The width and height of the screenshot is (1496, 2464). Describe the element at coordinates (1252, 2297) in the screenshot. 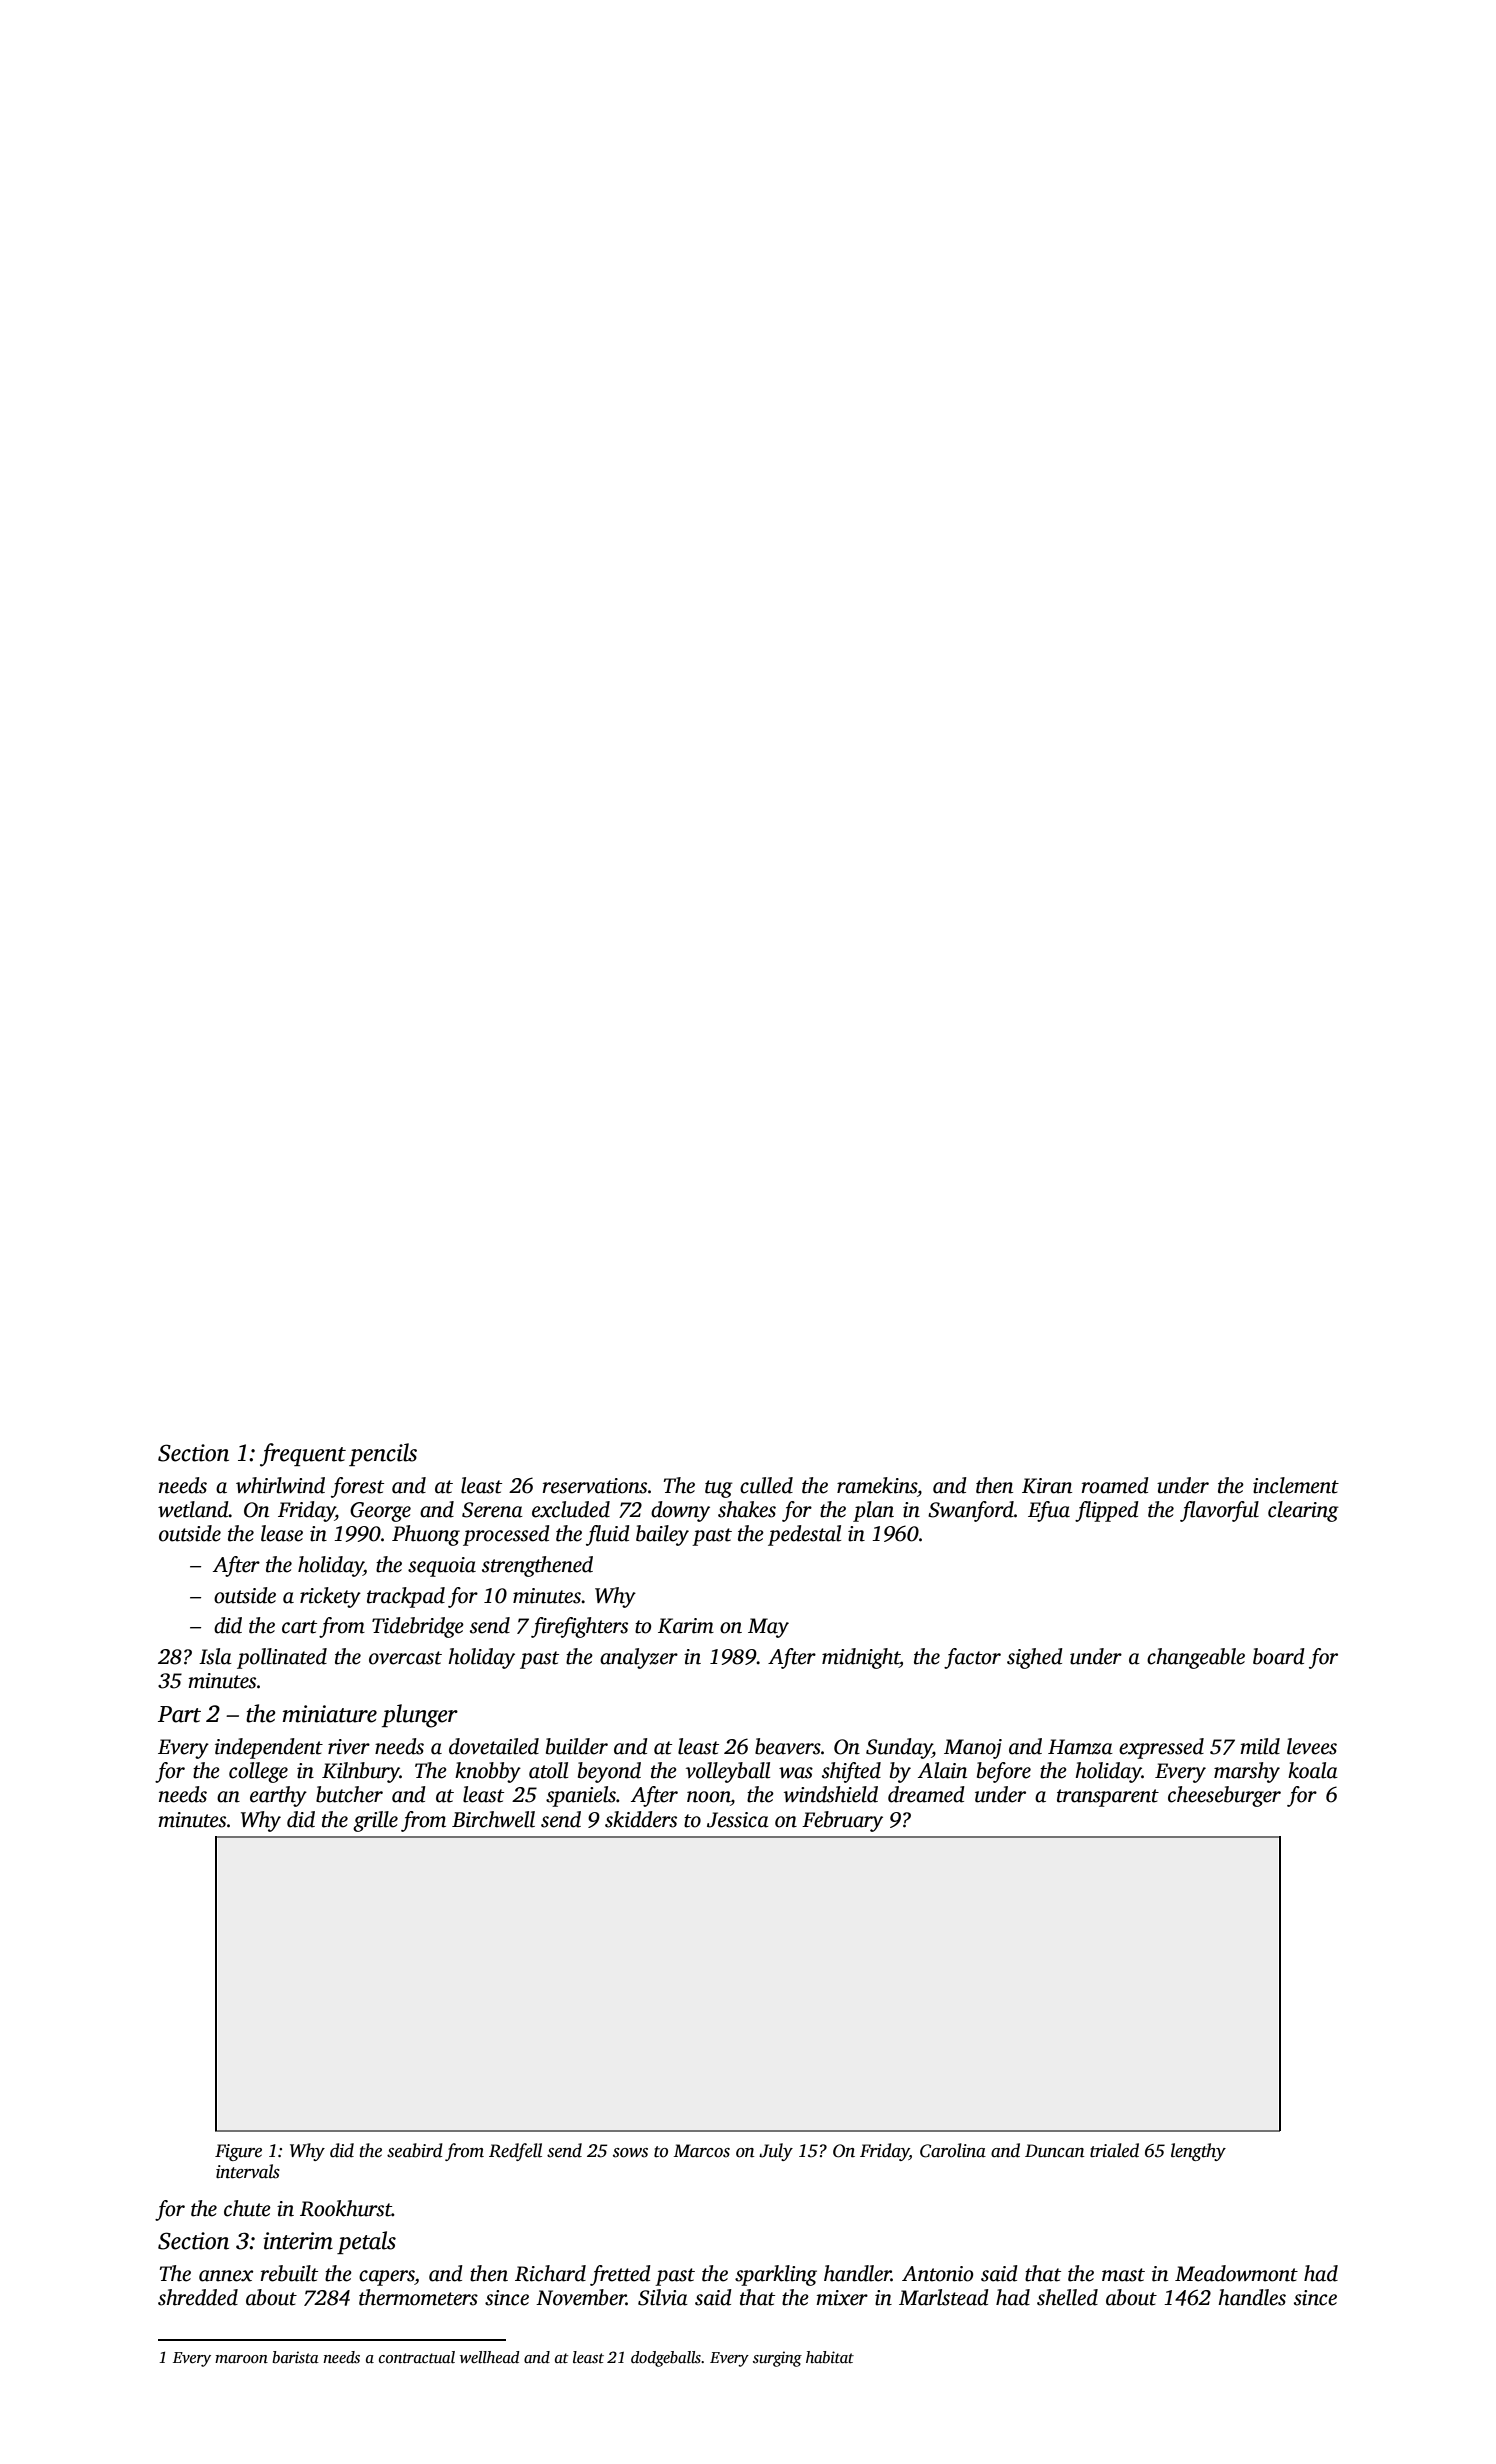

I see `handles` at that location.
